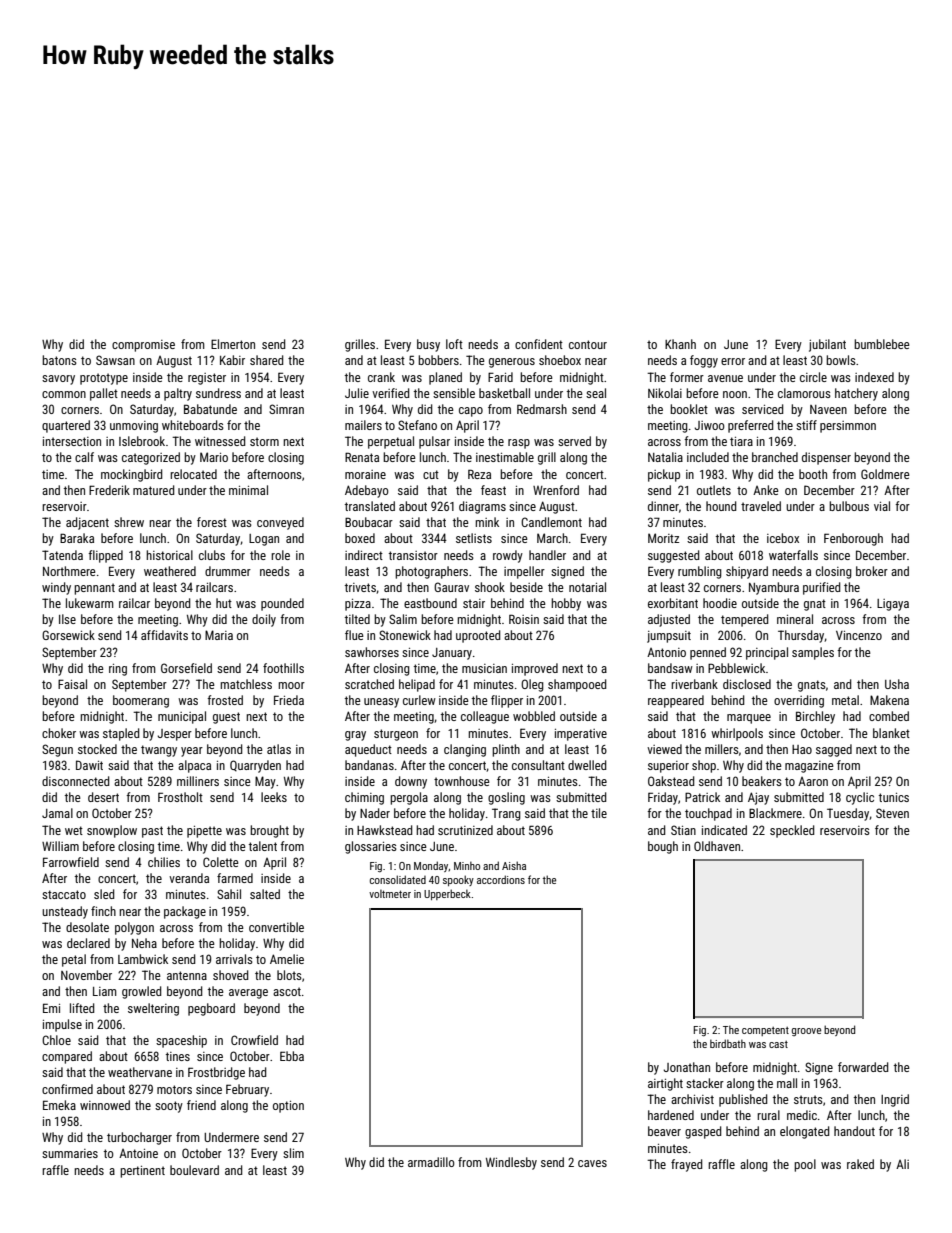 The height and width of the image is (1233, 952). Describe the element at coordinates (581, 735) in the image. I see `imperative` at that location.
